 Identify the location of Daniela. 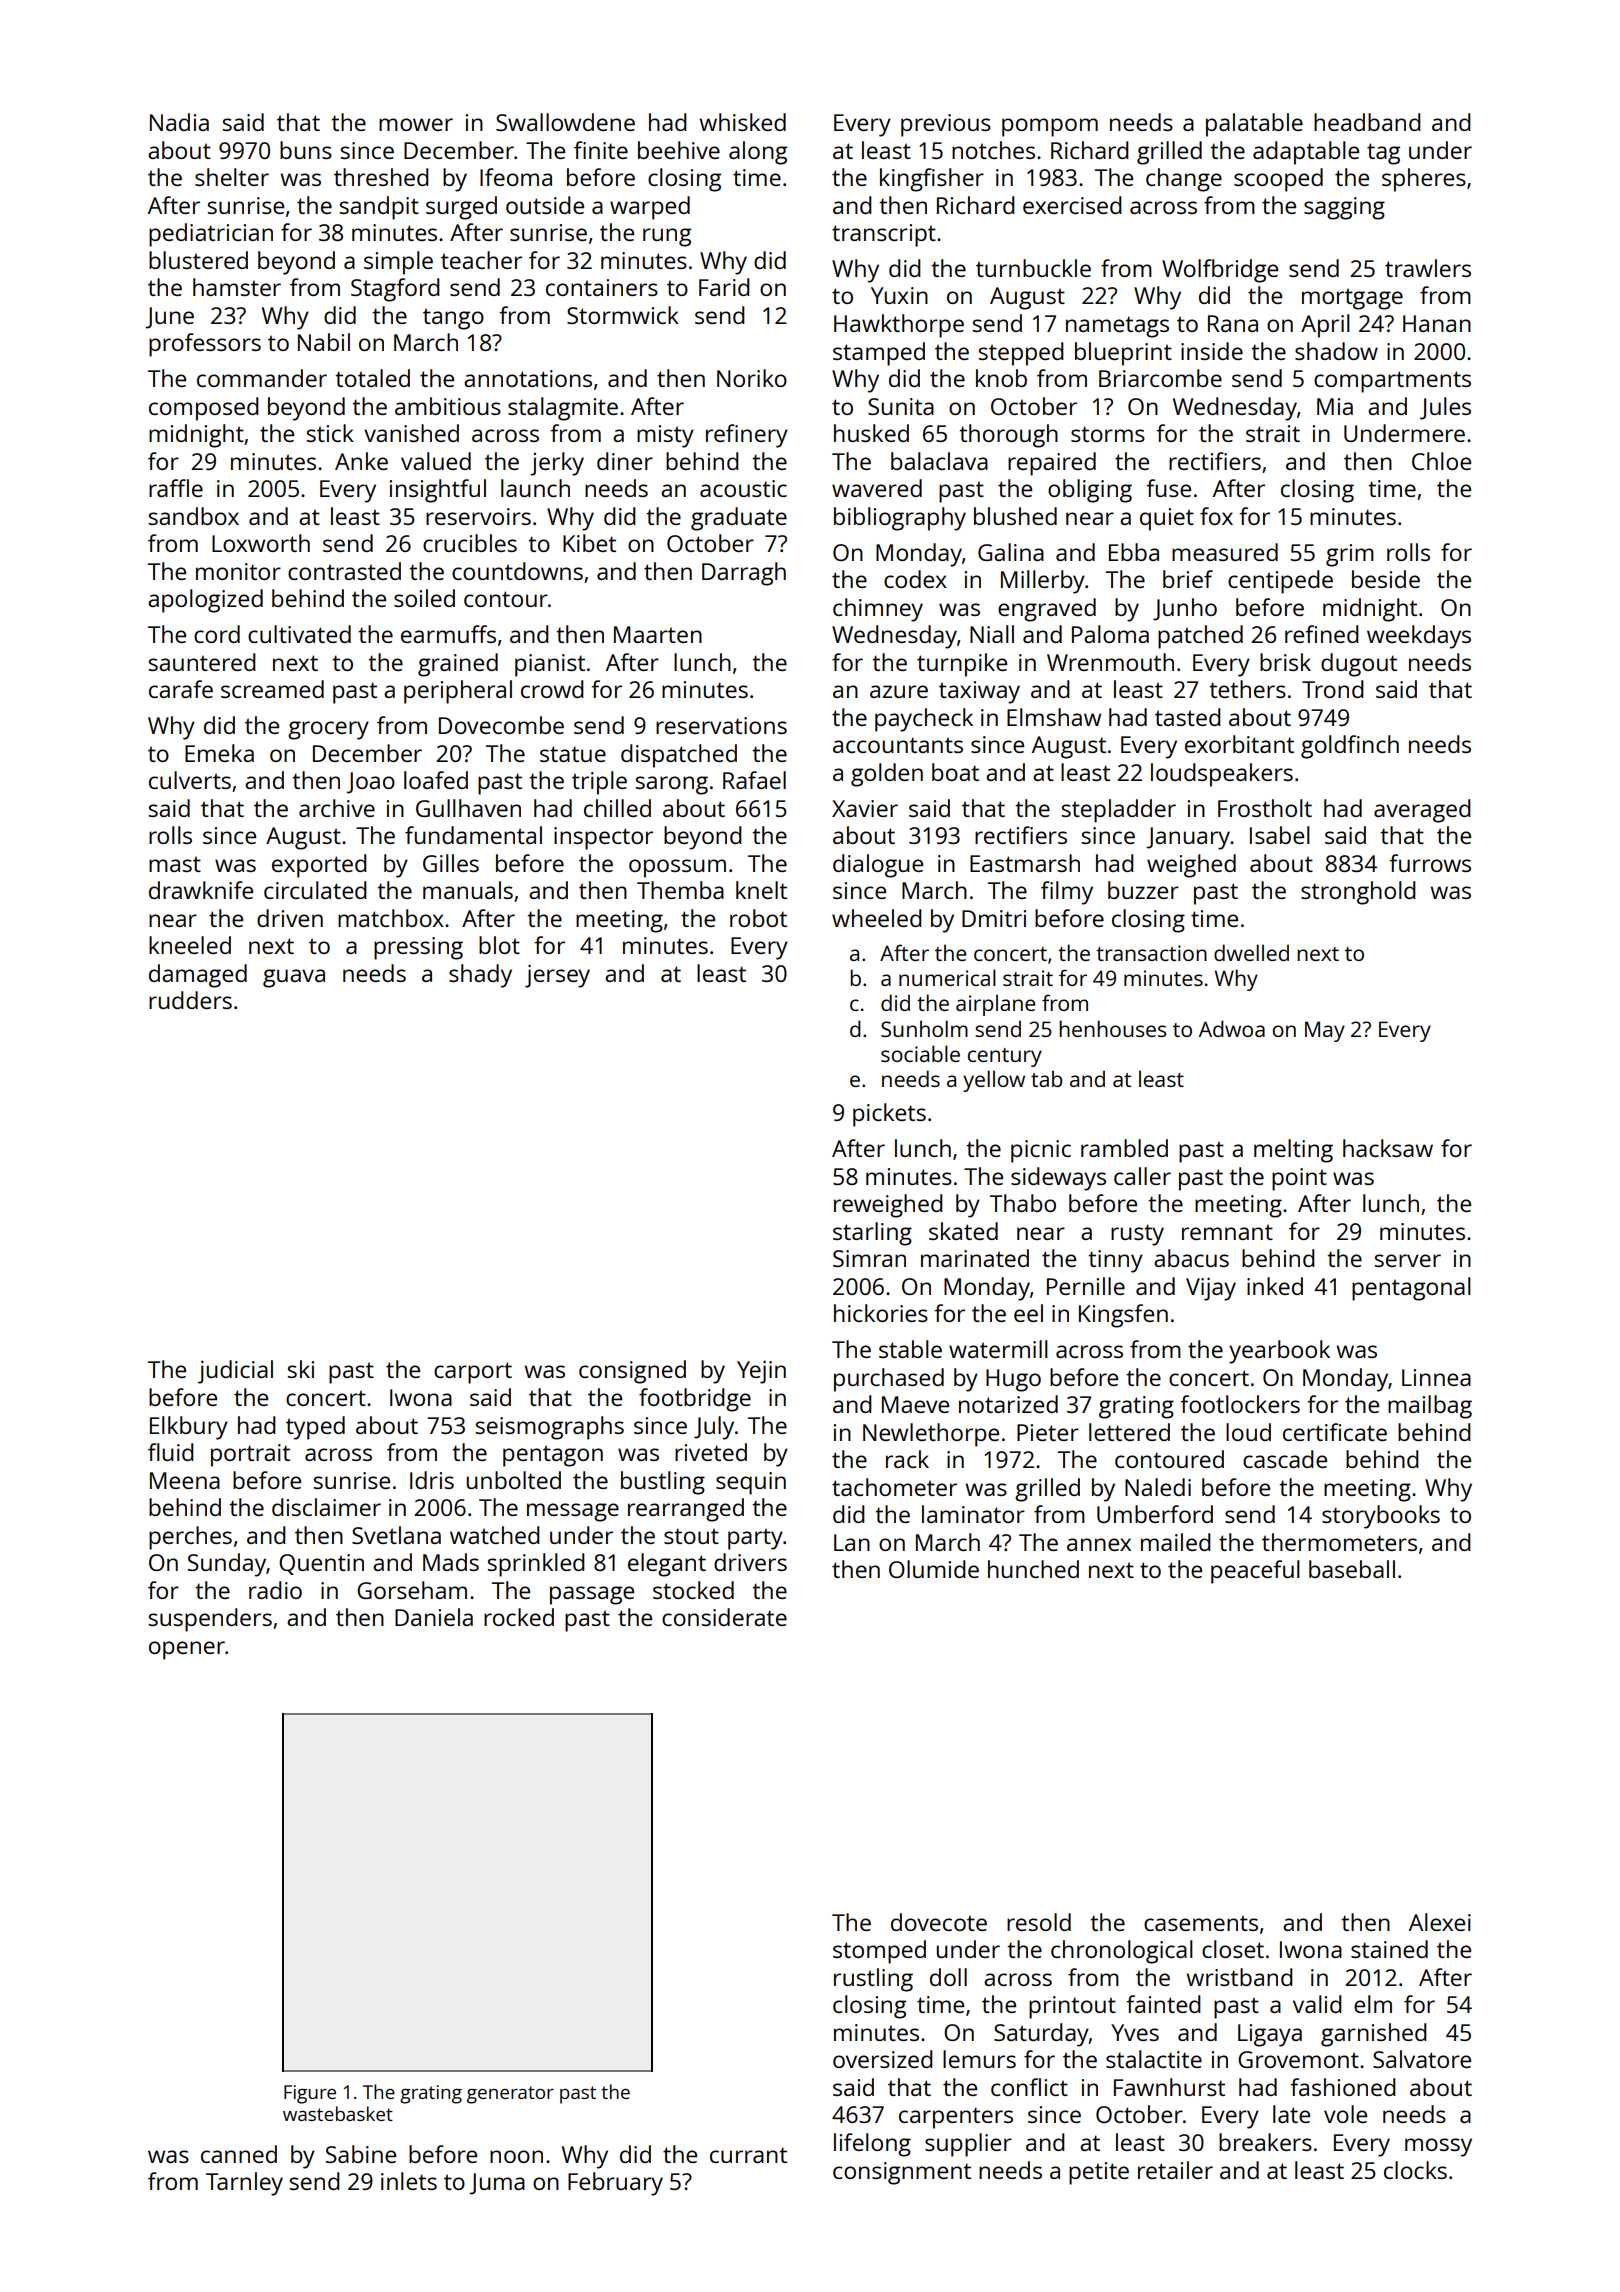
(434, 1617).
